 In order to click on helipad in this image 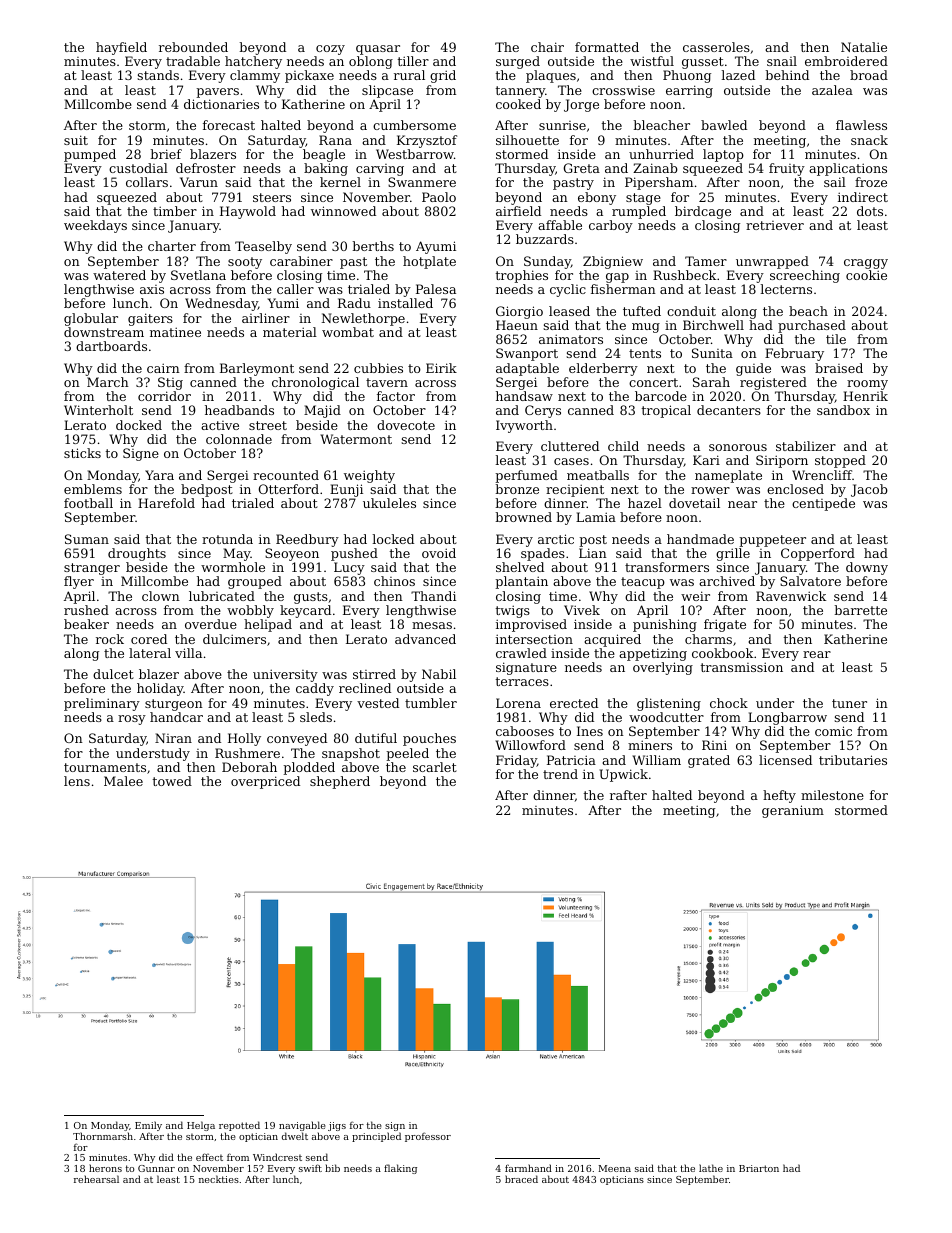, I will do `click(268, 625)`.
